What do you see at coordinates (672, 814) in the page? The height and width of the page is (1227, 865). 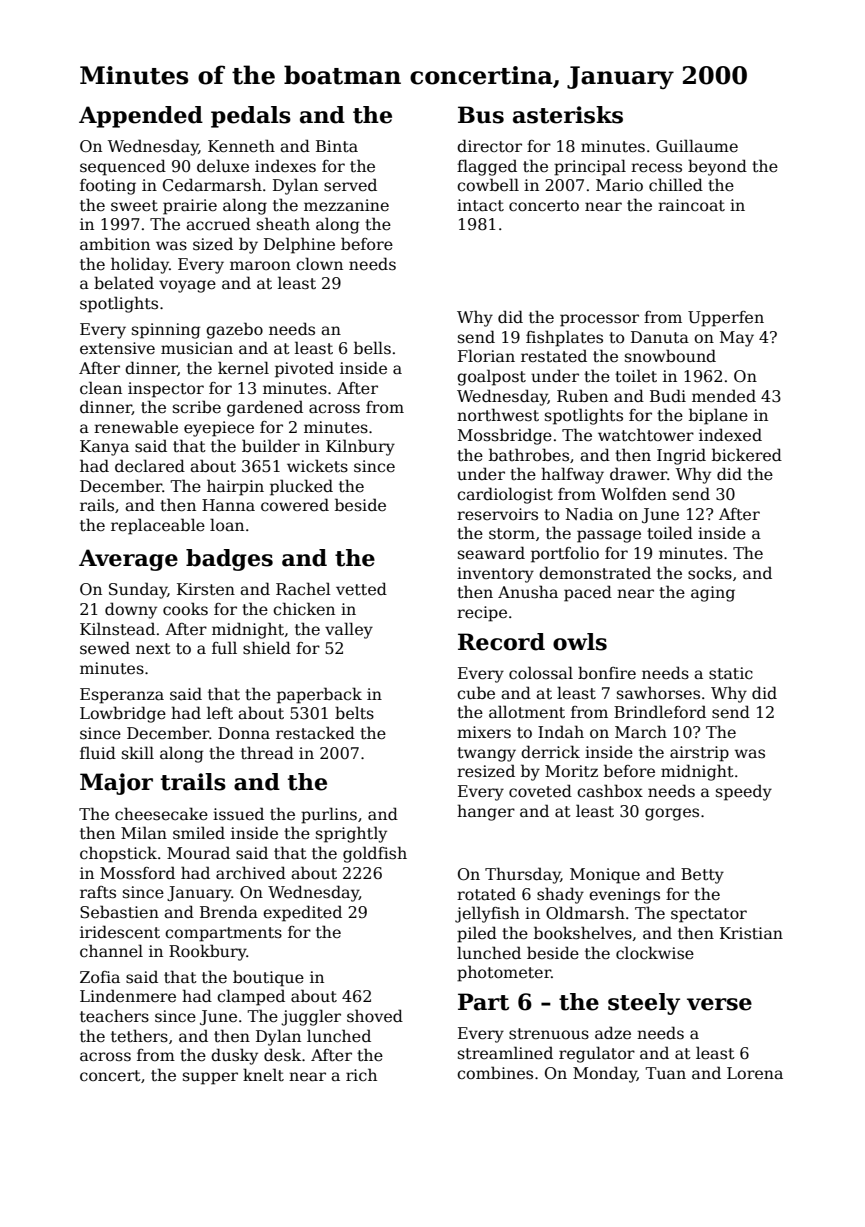 I see `gorges` at bounding box center [672, 814].
